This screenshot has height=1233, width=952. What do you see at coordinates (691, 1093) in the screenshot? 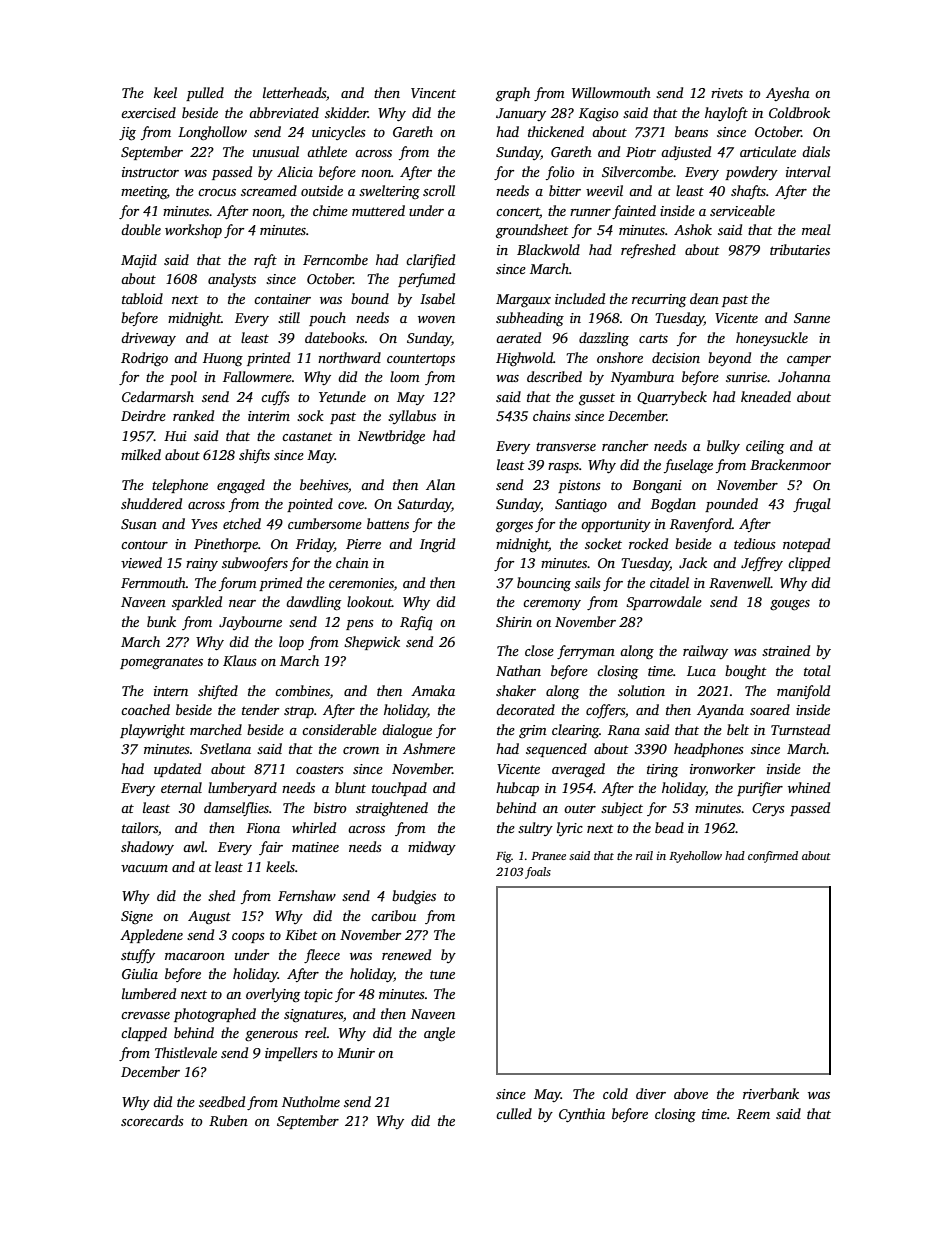
I see `above` at bounding box center [691, 1093].
